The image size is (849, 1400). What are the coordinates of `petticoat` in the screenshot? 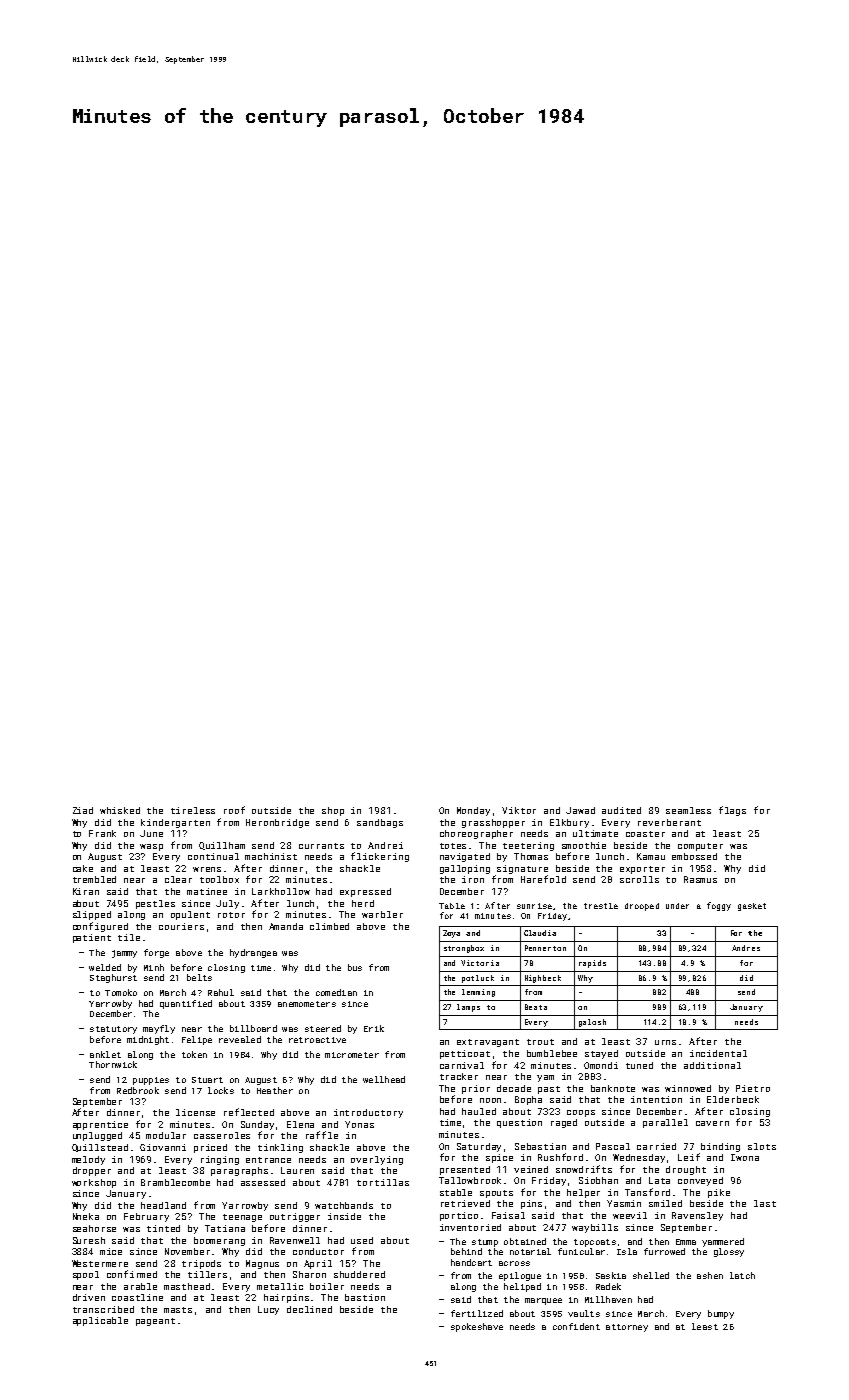 It's located at (465, 1054).
